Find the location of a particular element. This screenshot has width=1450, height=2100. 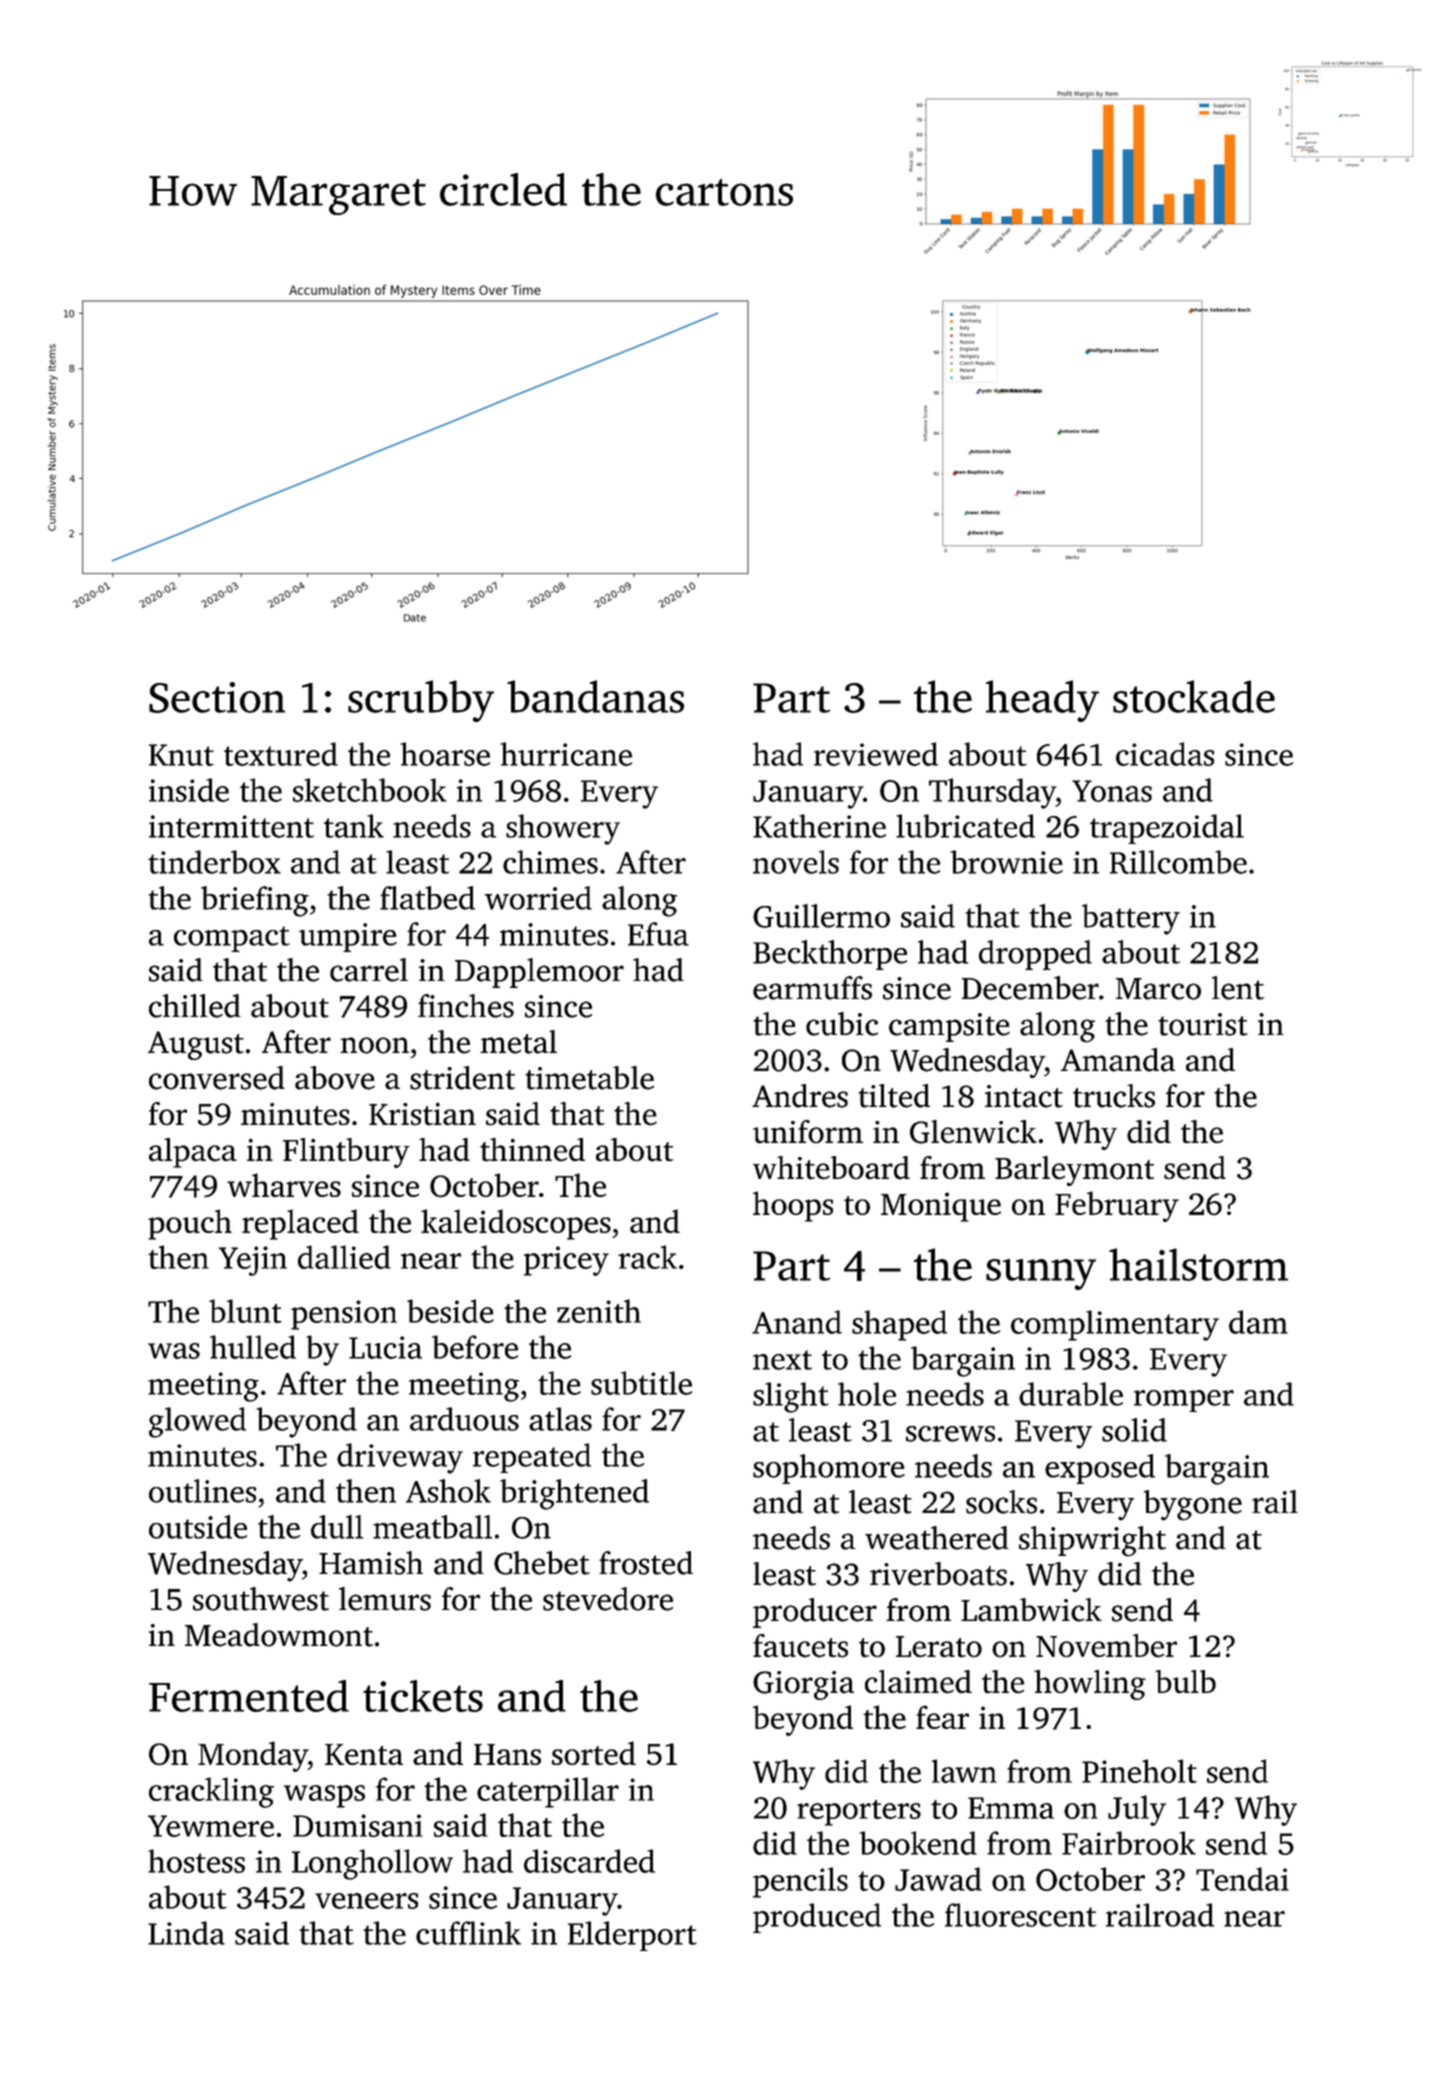

Lambwick is located at coordinates (1031, 1610).
